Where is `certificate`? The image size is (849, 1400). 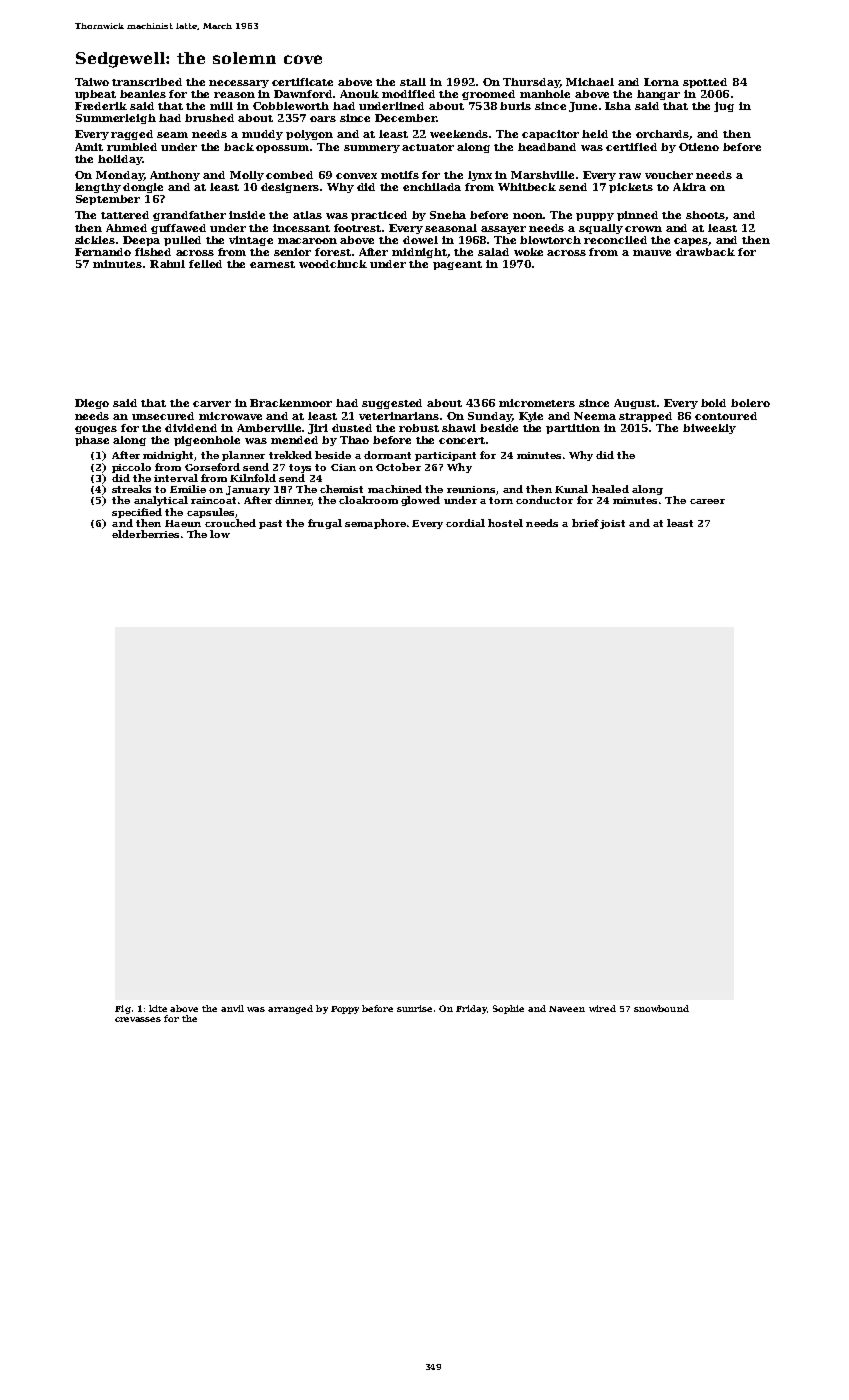
certificate is located at coordinates (302, 82).
